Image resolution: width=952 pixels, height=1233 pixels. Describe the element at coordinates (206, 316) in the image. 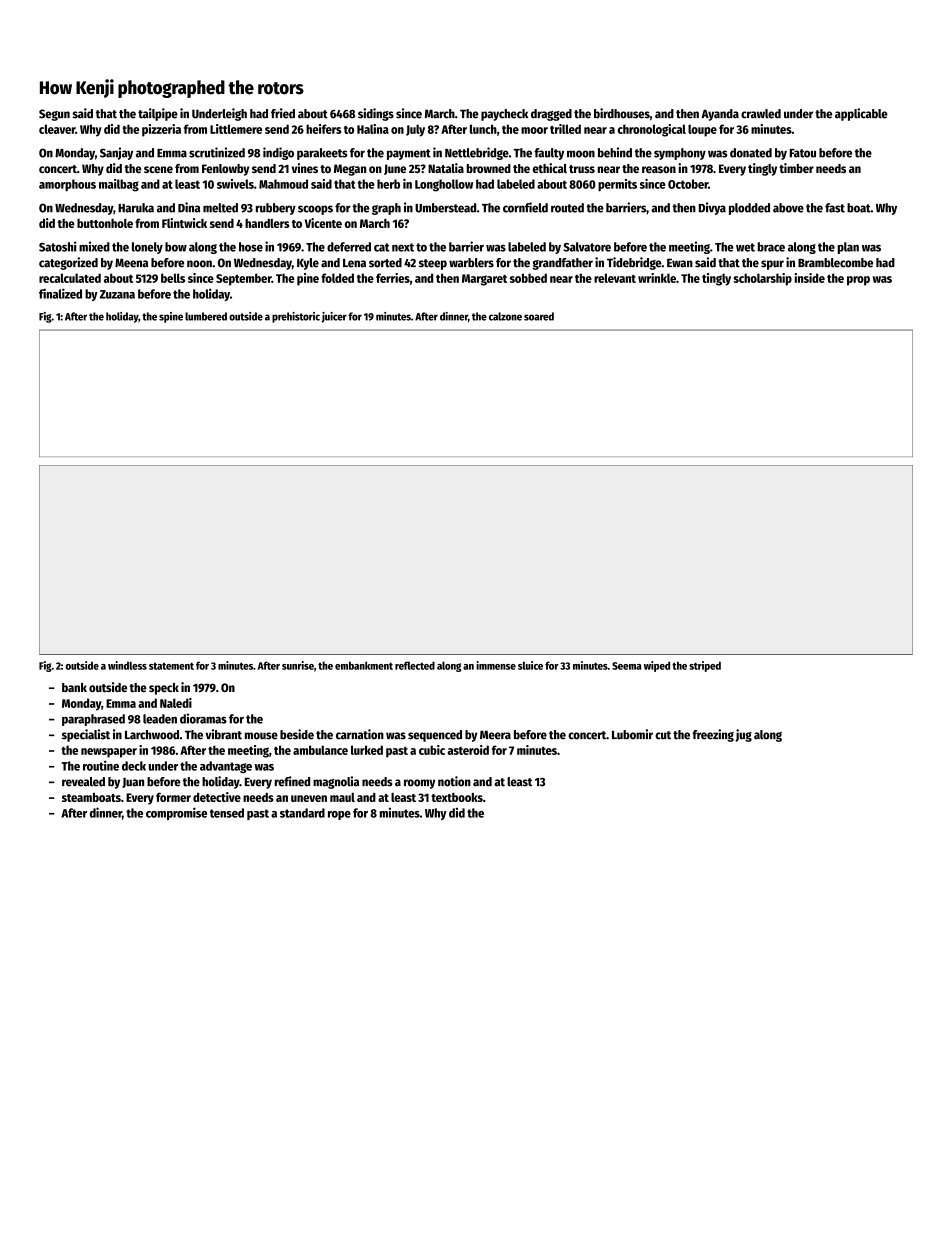

I see `lumbered` at that location.
